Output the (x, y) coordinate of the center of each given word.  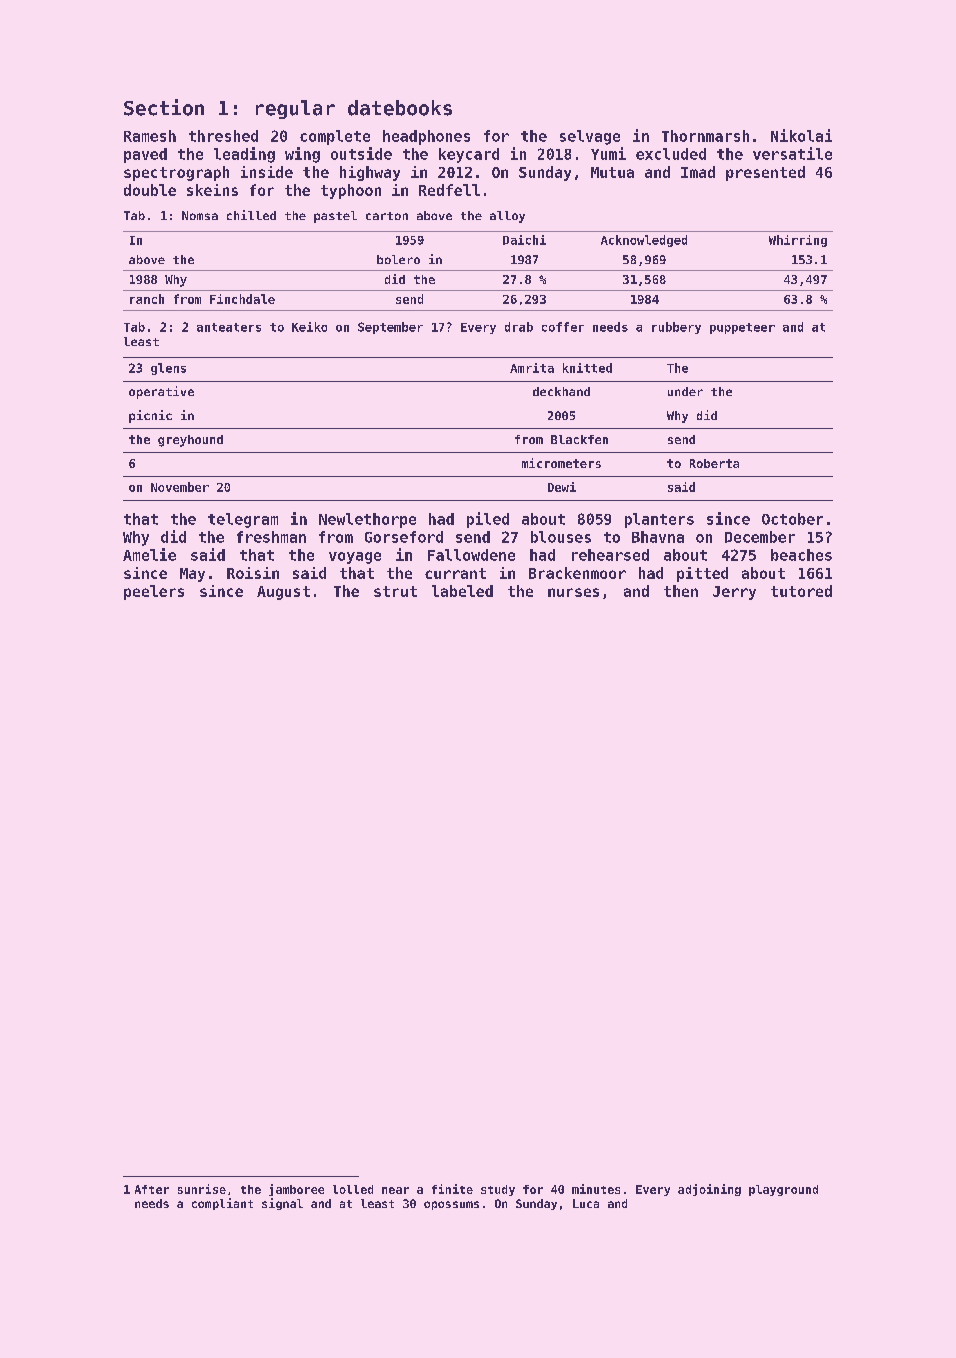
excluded (671, 154)
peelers (154, 592)
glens (168, 369)
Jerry (734, 593)
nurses (573, 592)
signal (282, 1204)
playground (783, 1190)
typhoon (351, 191)
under (685, 391)
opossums (451, 1205)
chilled (251, 215)
